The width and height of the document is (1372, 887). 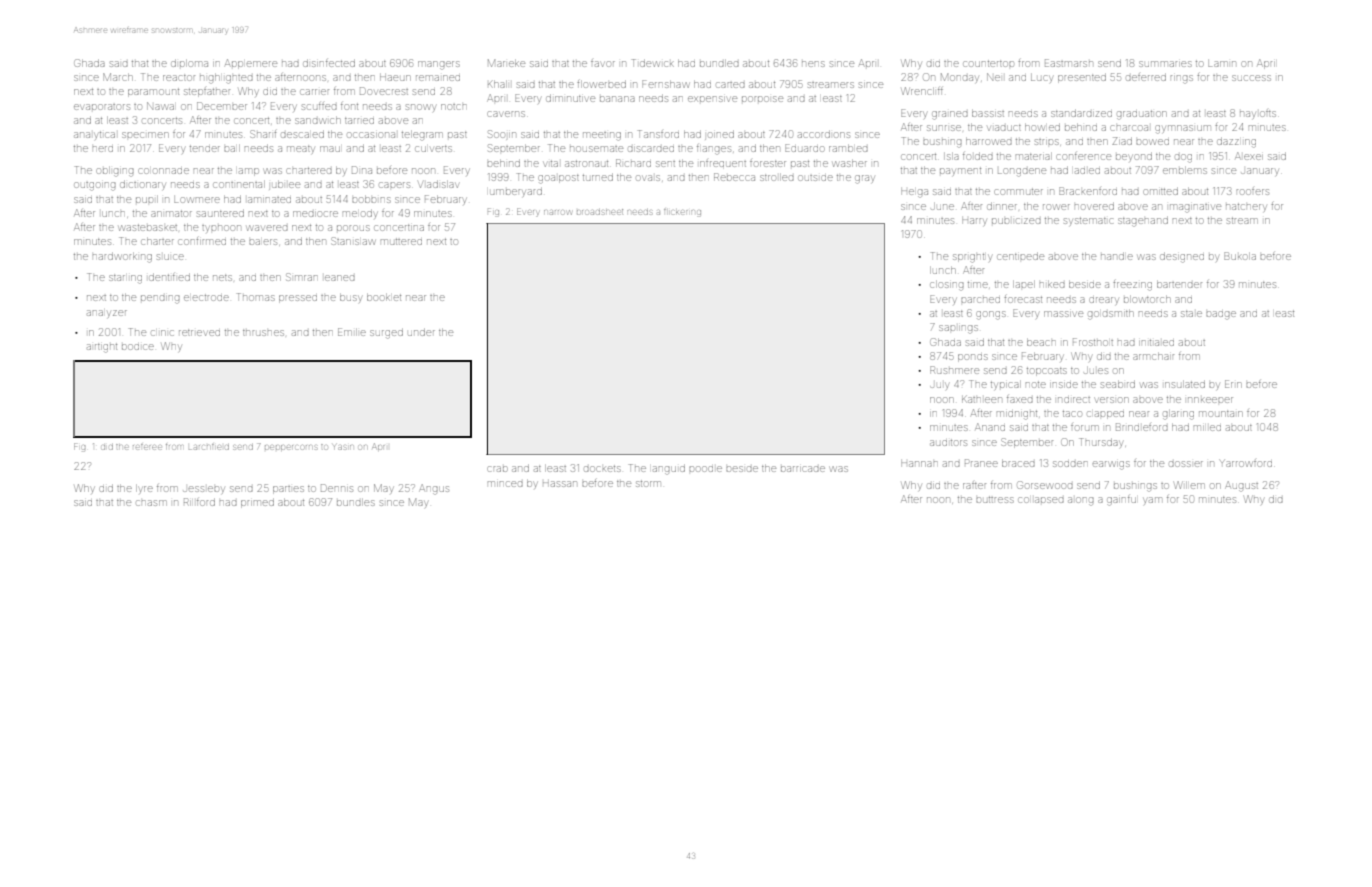 What do you see at coordinates (337, 488) in the document?
I see `Dennis` at bounding box center [337, 488].
